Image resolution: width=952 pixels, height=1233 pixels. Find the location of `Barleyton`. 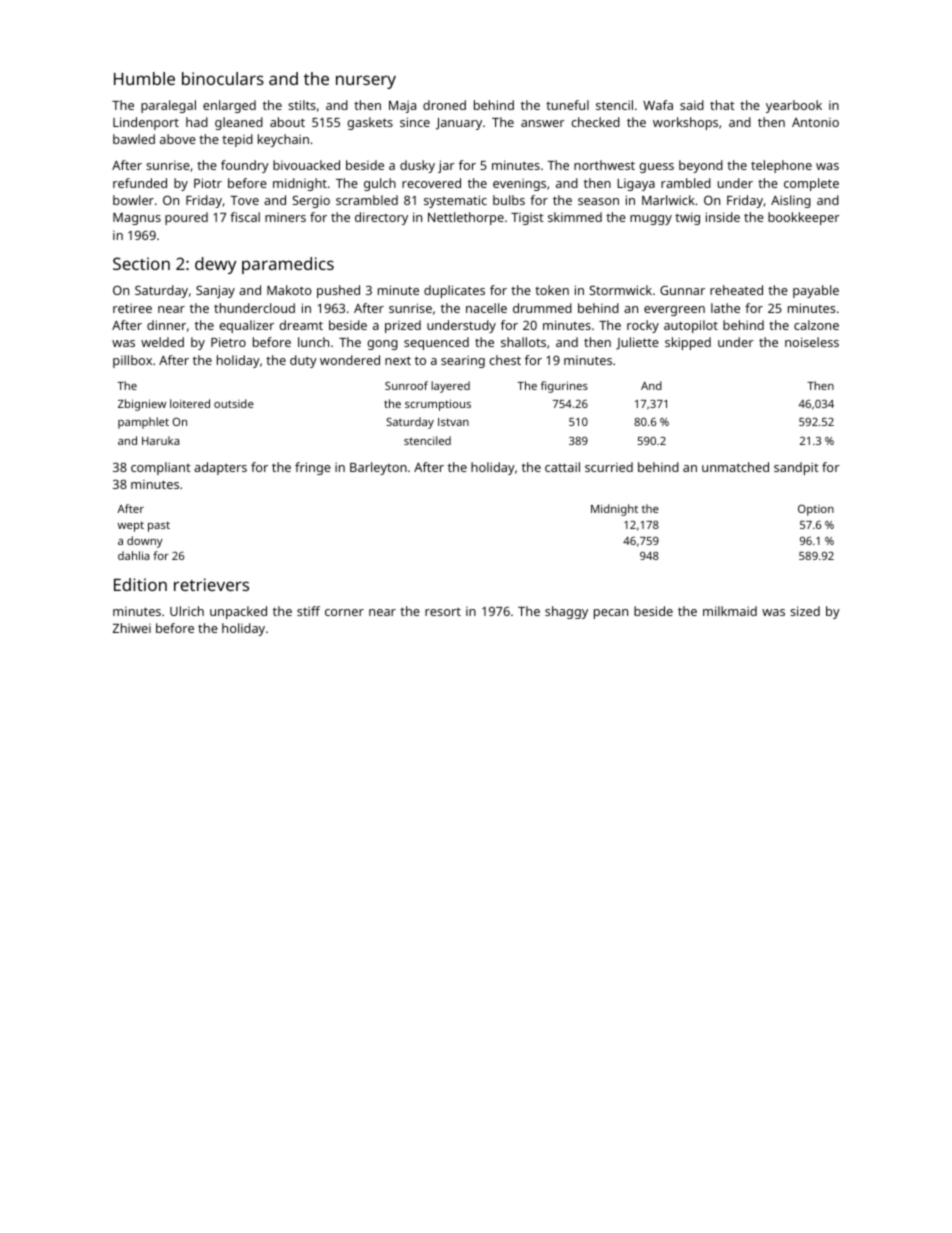

Barleyton is located at coordinates (378, 468).
